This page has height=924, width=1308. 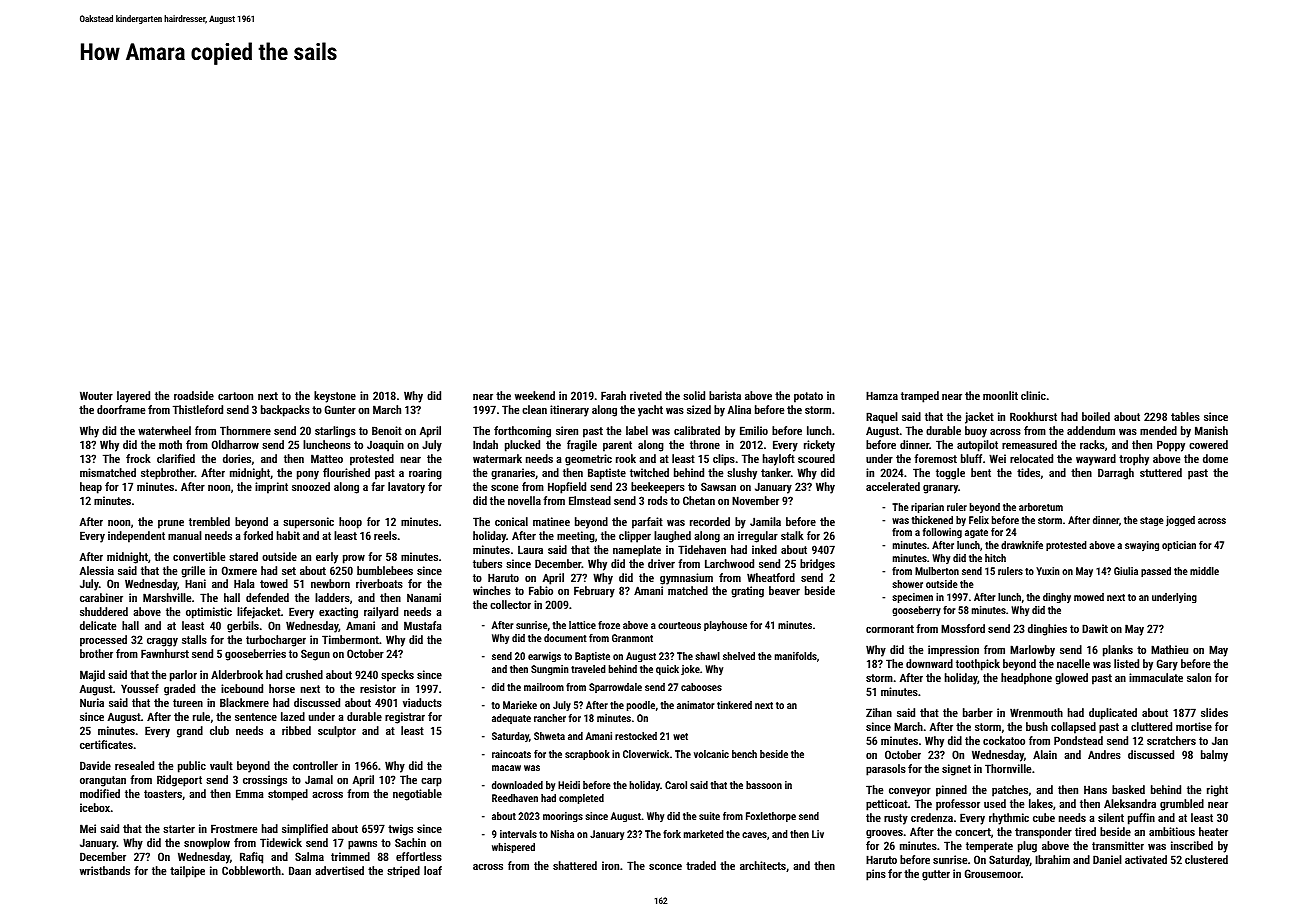 What do you see at coordinates (187, 872) in the page?
I see `tailpipe` at bounding box center [187, 872].
